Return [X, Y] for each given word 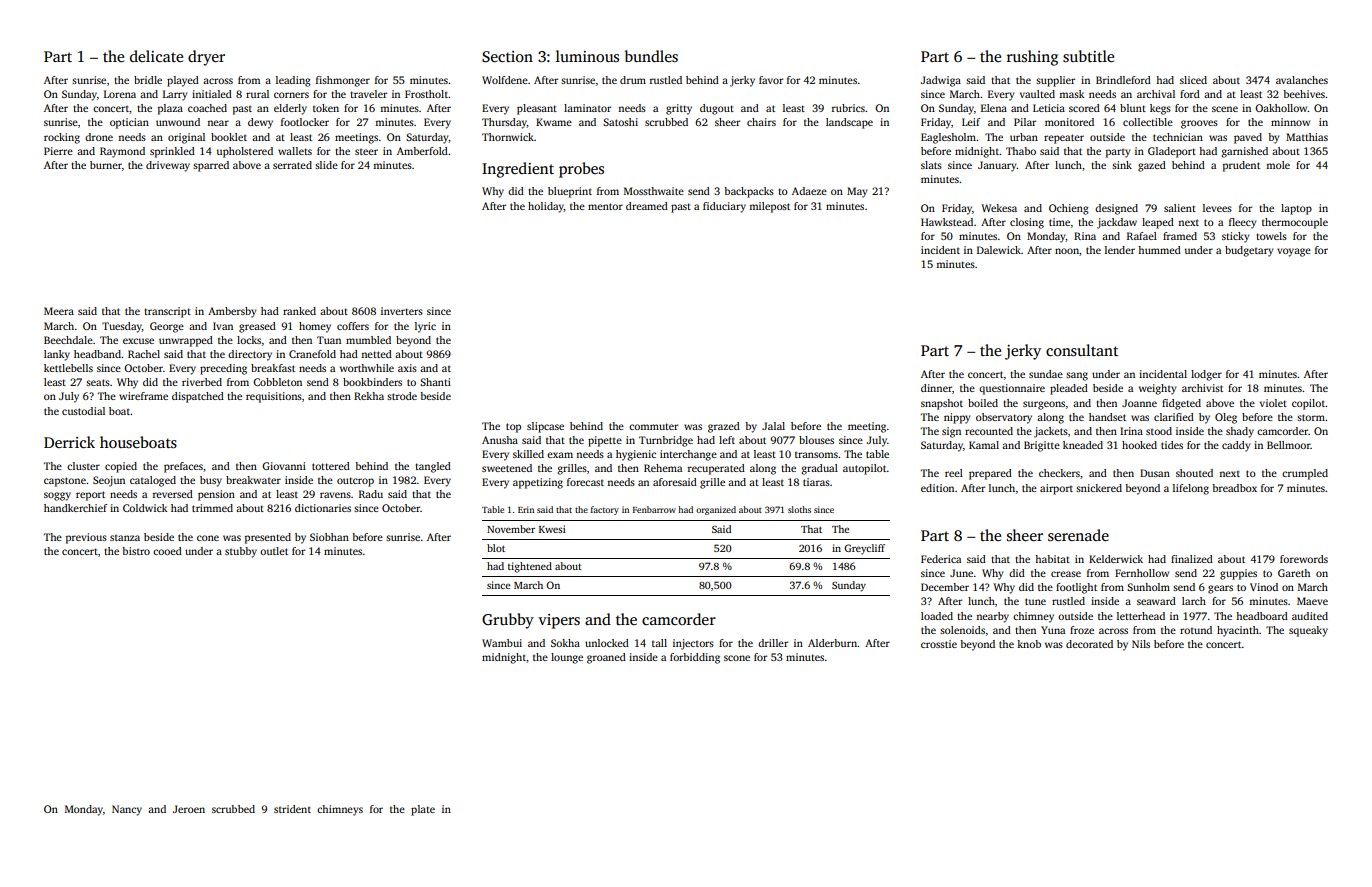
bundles [651, 56]
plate [423, 810]
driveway [168, 166]
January [997, 166]
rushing [1032, 58]
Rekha [369, 396]
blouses [816, 440]
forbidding [695, 658]
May [857, 192]
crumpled [1305, 474]
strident [292, 809]
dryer [206, 58]
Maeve [1312, 601]
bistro [136, 551]
